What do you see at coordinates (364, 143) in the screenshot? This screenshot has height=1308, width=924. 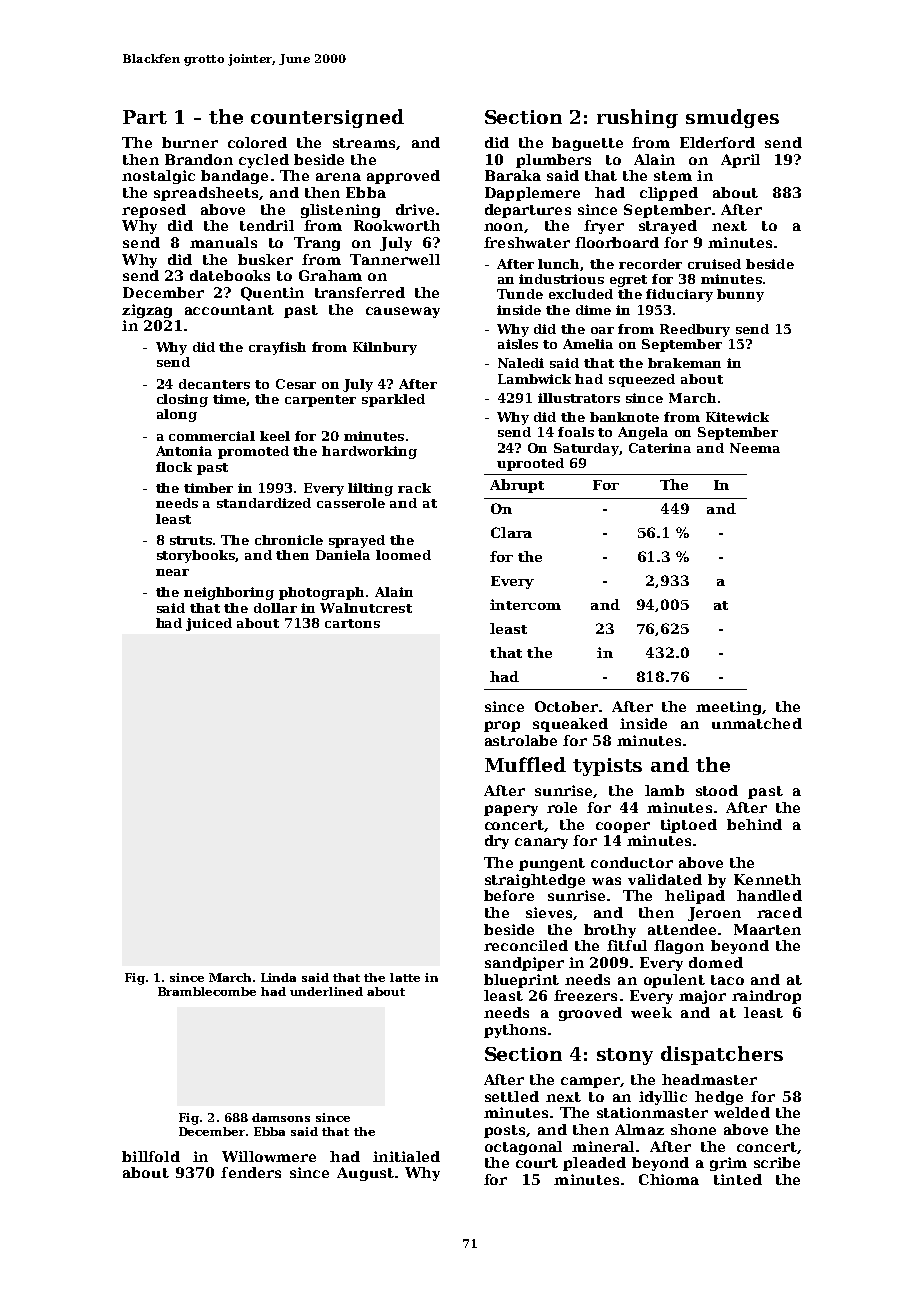 I see `streams` at bounding box center [364, 143].
